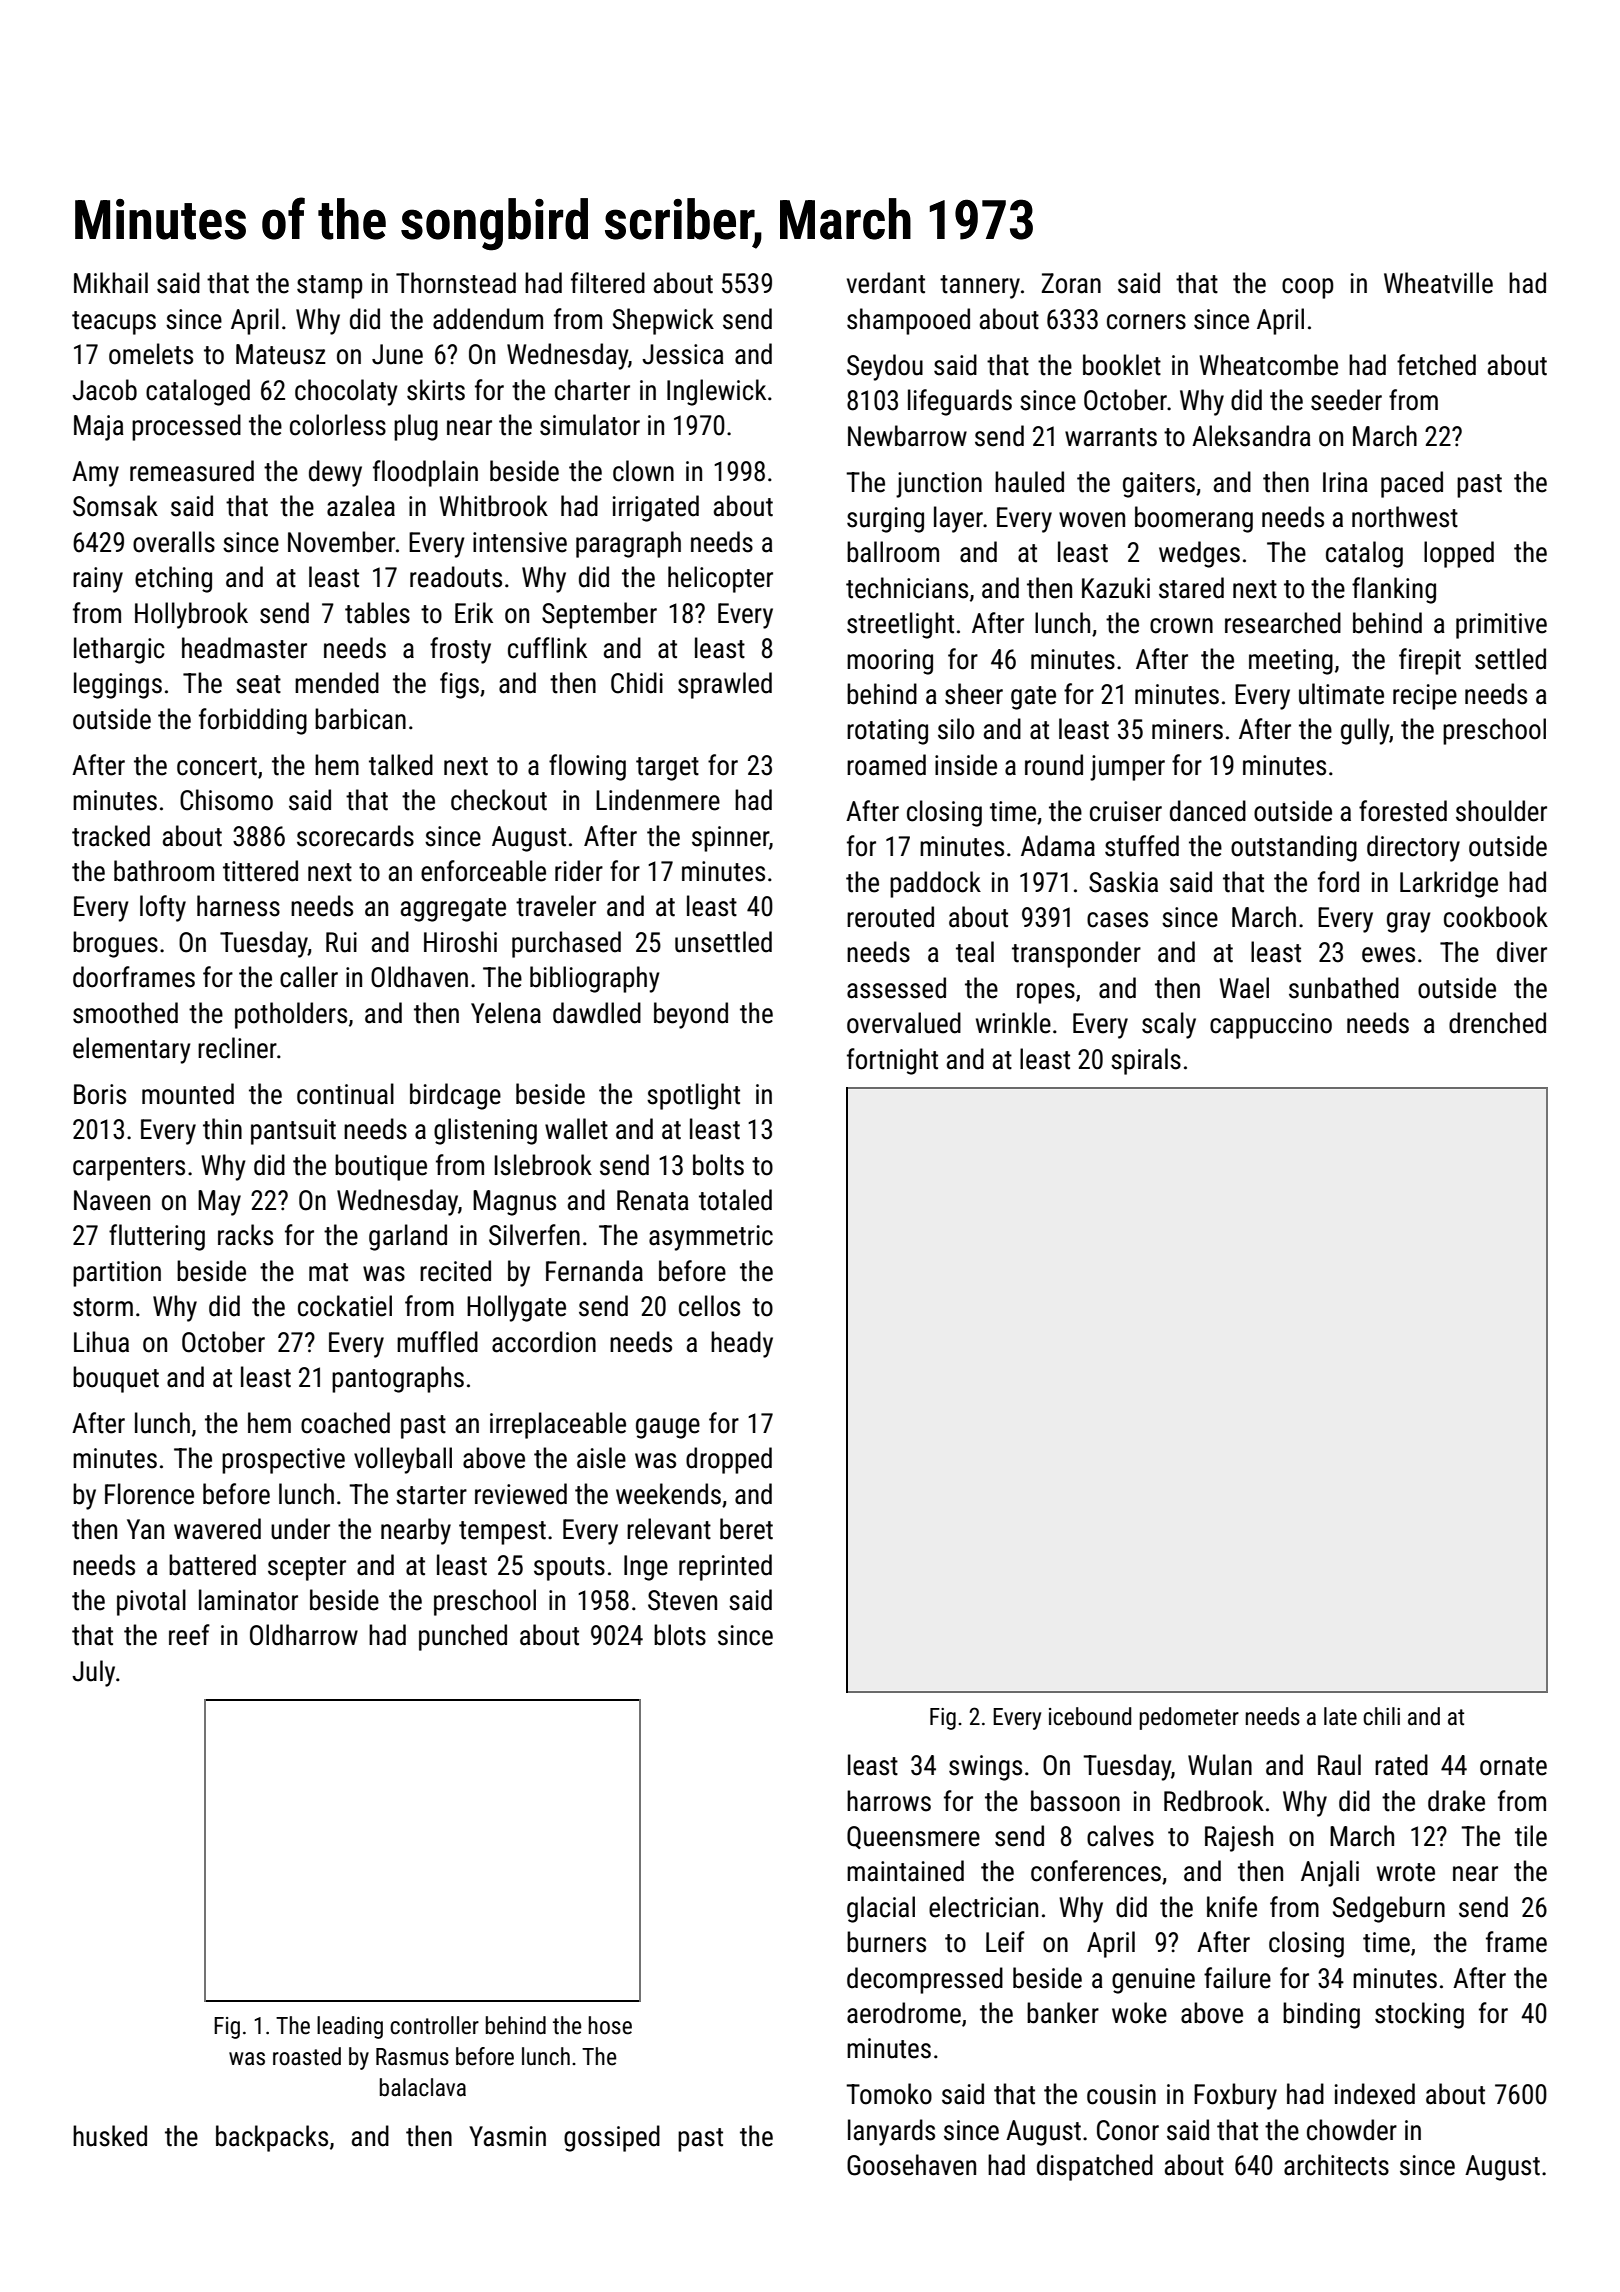  I want to click on spirals, so click(1146, 1061).
